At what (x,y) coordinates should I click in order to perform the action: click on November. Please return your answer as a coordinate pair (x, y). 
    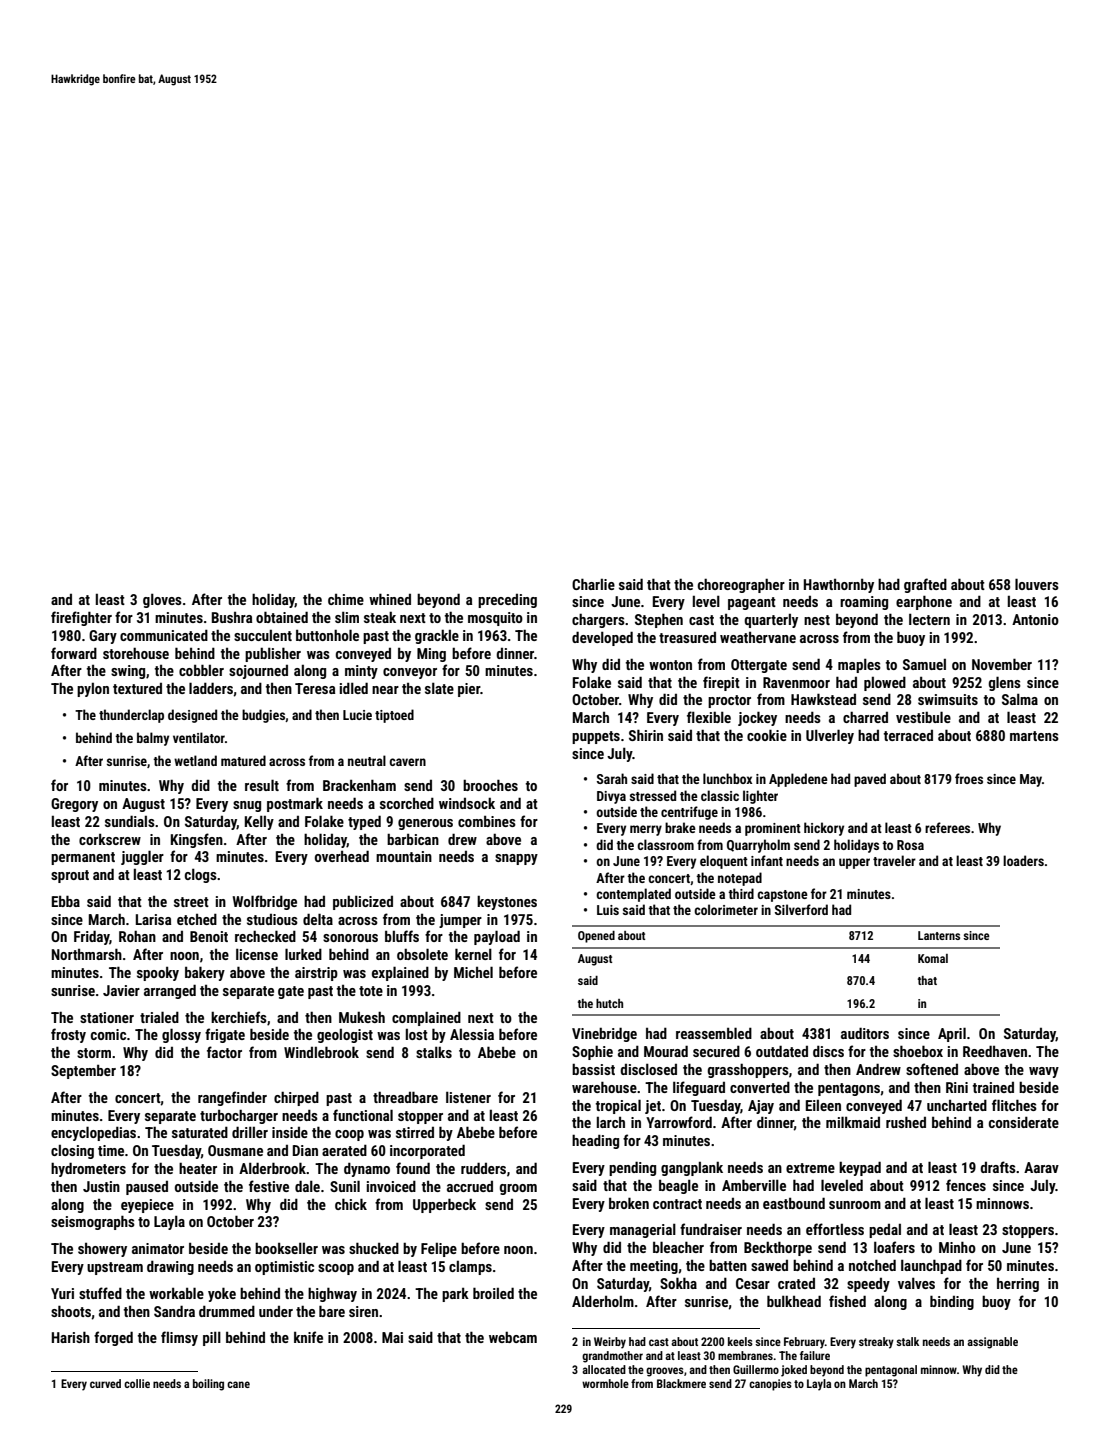
    Looking at the image, I should click on (1002, 664).
